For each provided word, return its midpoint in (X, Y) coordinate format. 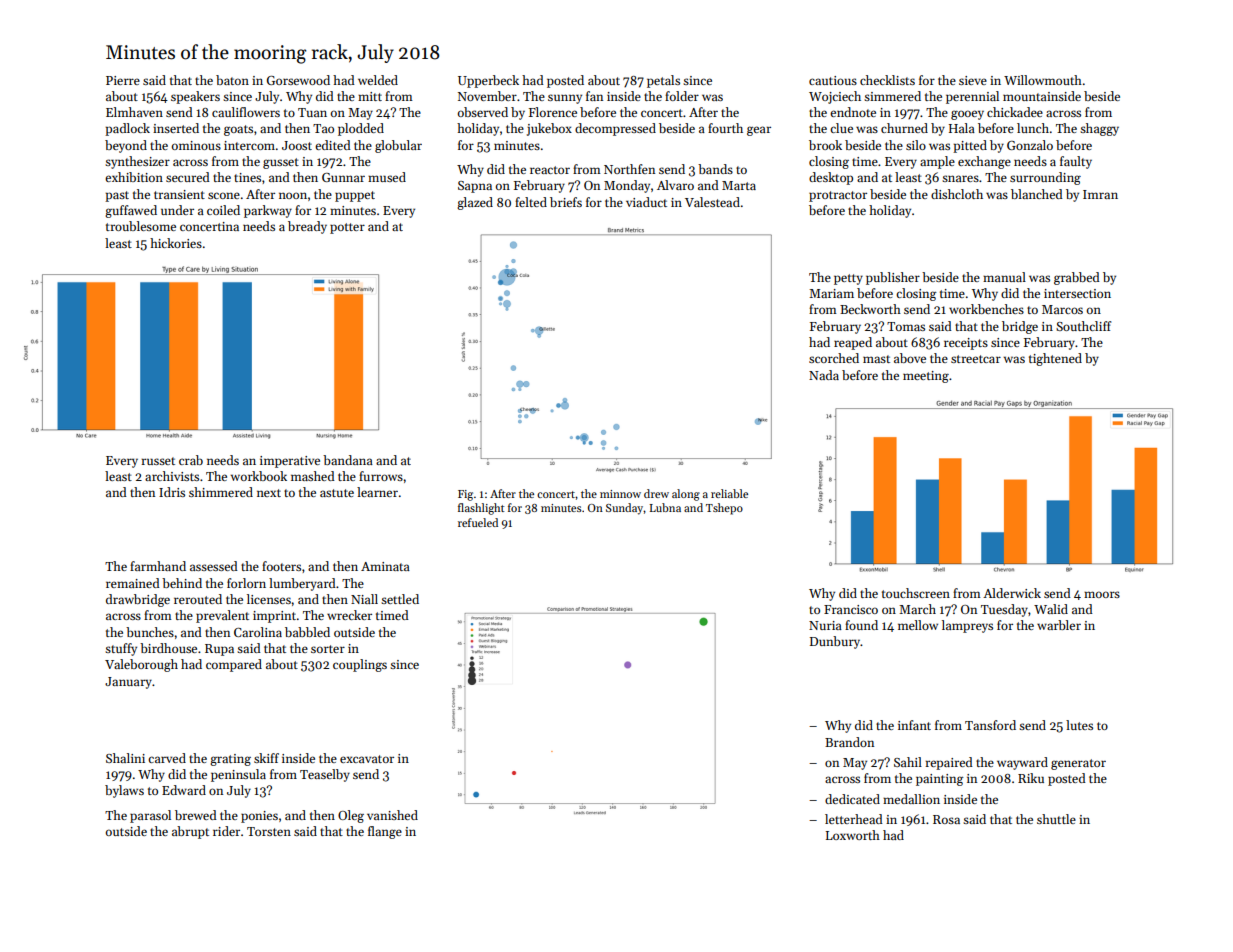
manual (1004, 277)
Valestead (712, 202)
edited (333, 145)
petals (663, 81)
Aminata (385, 566)
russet (158, 461)
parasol (150, 816)
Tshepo (724, 509)
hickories (176, 243)
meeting (926, 377)
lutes (1079, 725)
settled (400, 599)
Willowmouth (1043, 80)
